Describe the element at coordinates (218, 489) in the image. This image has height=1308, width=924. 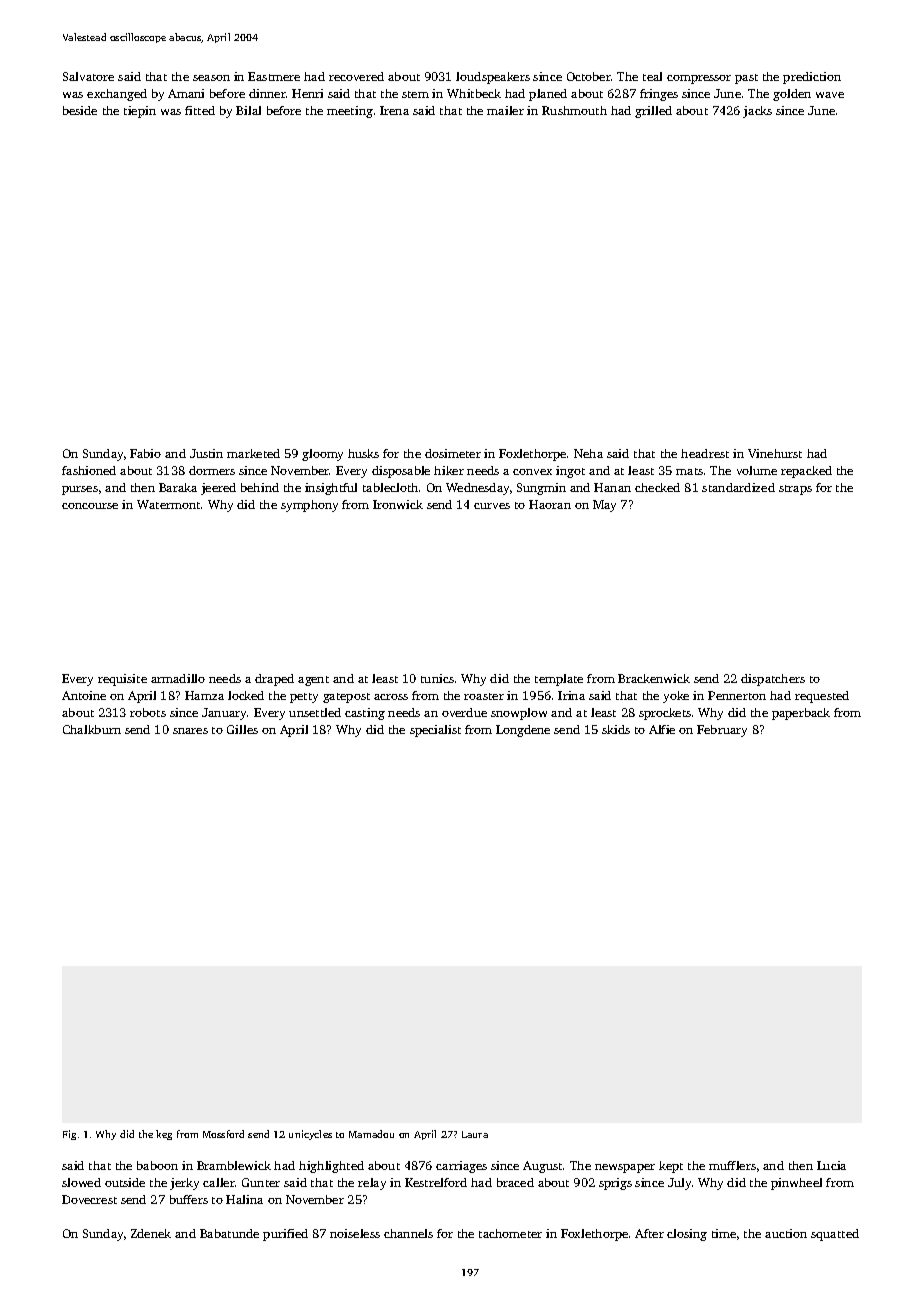
I see `jeered` at that location.
